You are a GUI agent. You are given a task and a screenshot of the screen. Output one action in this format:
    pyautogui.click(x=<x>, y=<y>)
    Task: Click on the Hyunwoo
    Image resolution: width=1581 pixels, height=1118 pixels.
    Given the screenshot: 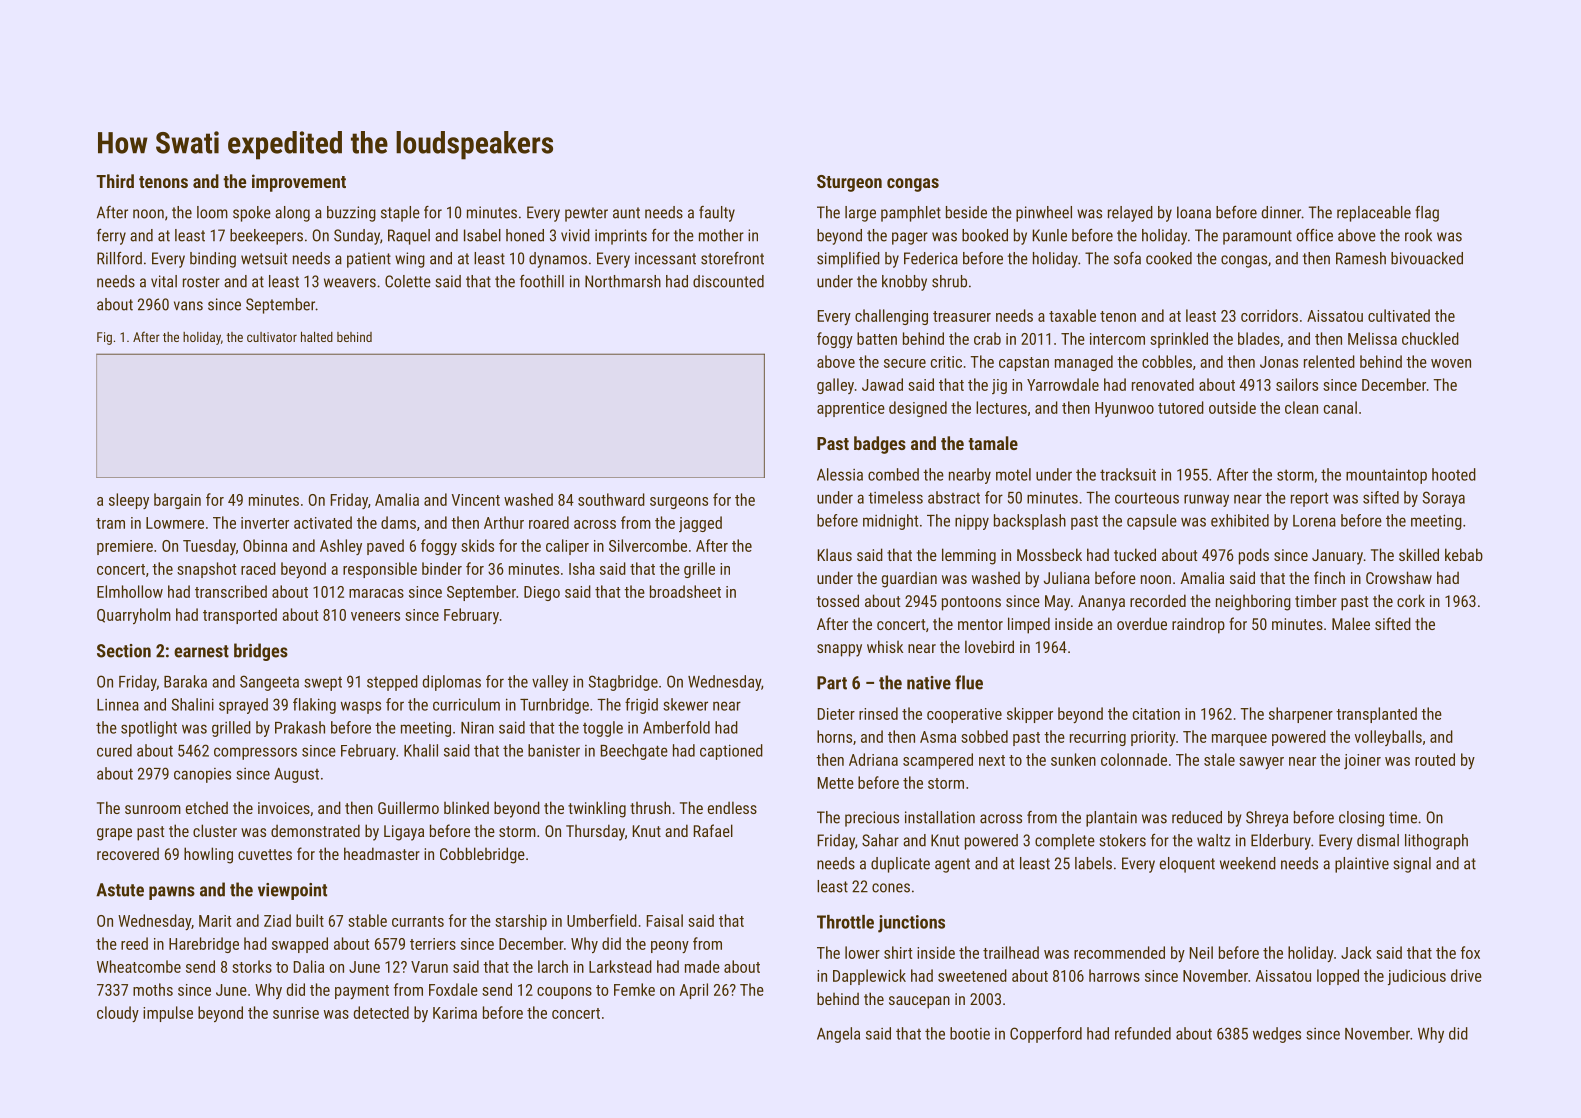 What is the action you would take?
    pyautogui.click(x=1124, y=409)
